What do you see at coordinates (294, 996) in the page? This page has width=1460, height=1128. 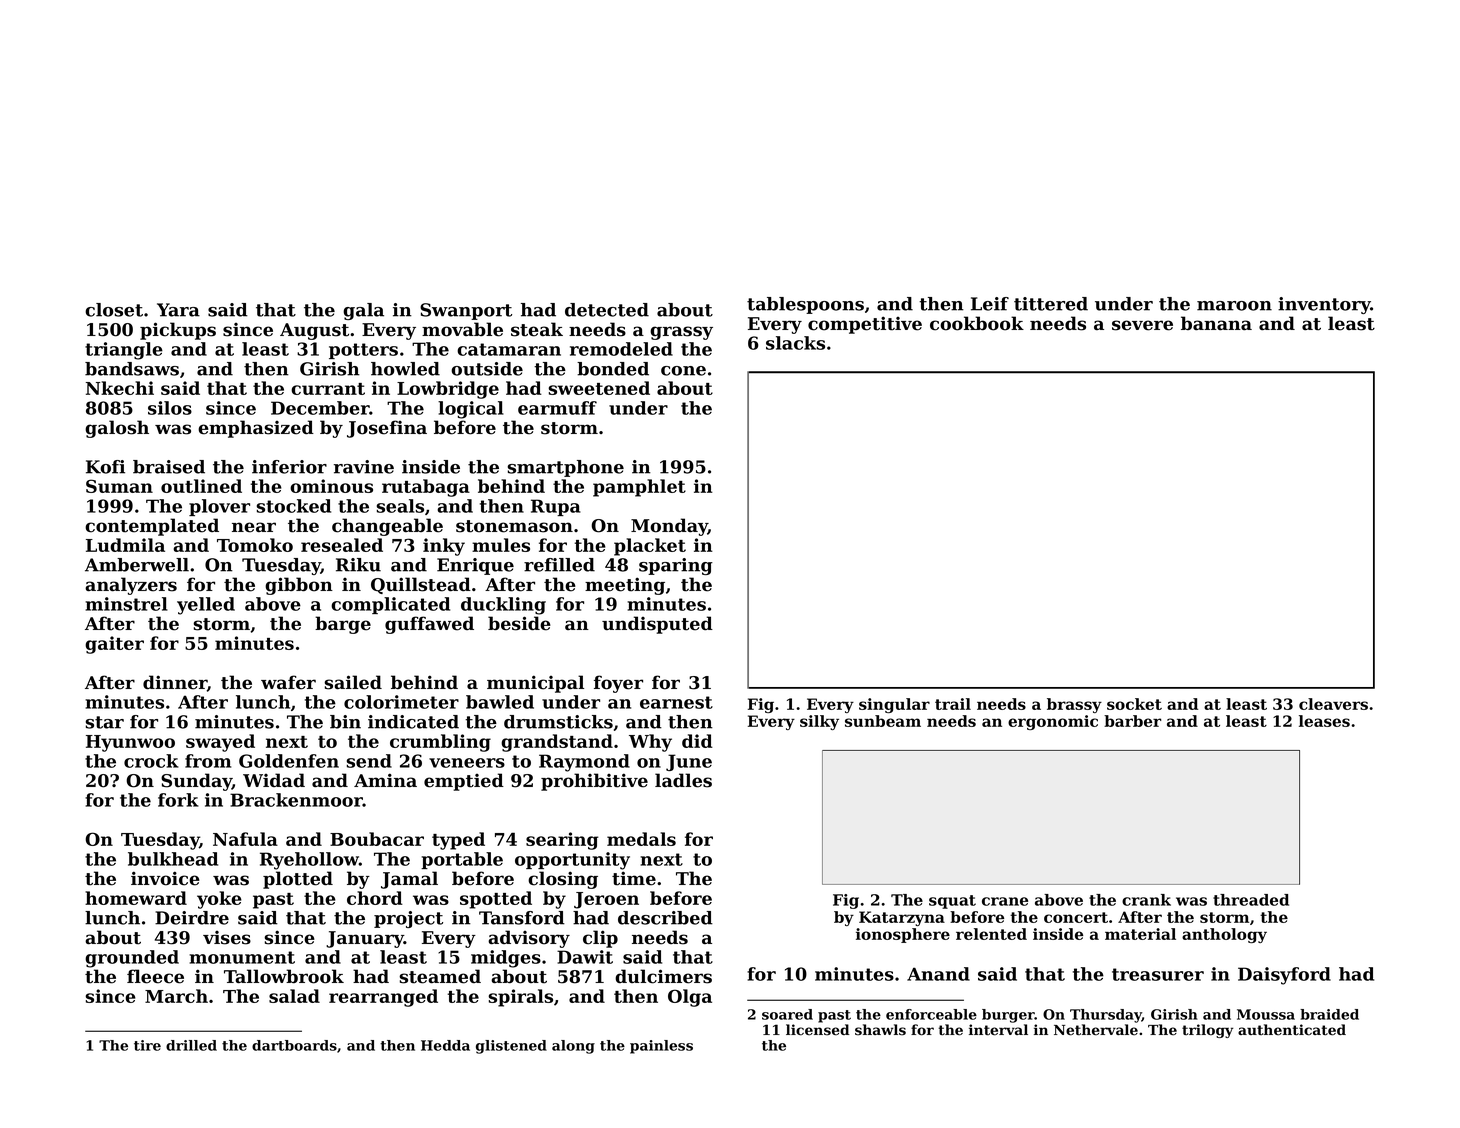 I see `salad` at bounding box center [294, 996].
